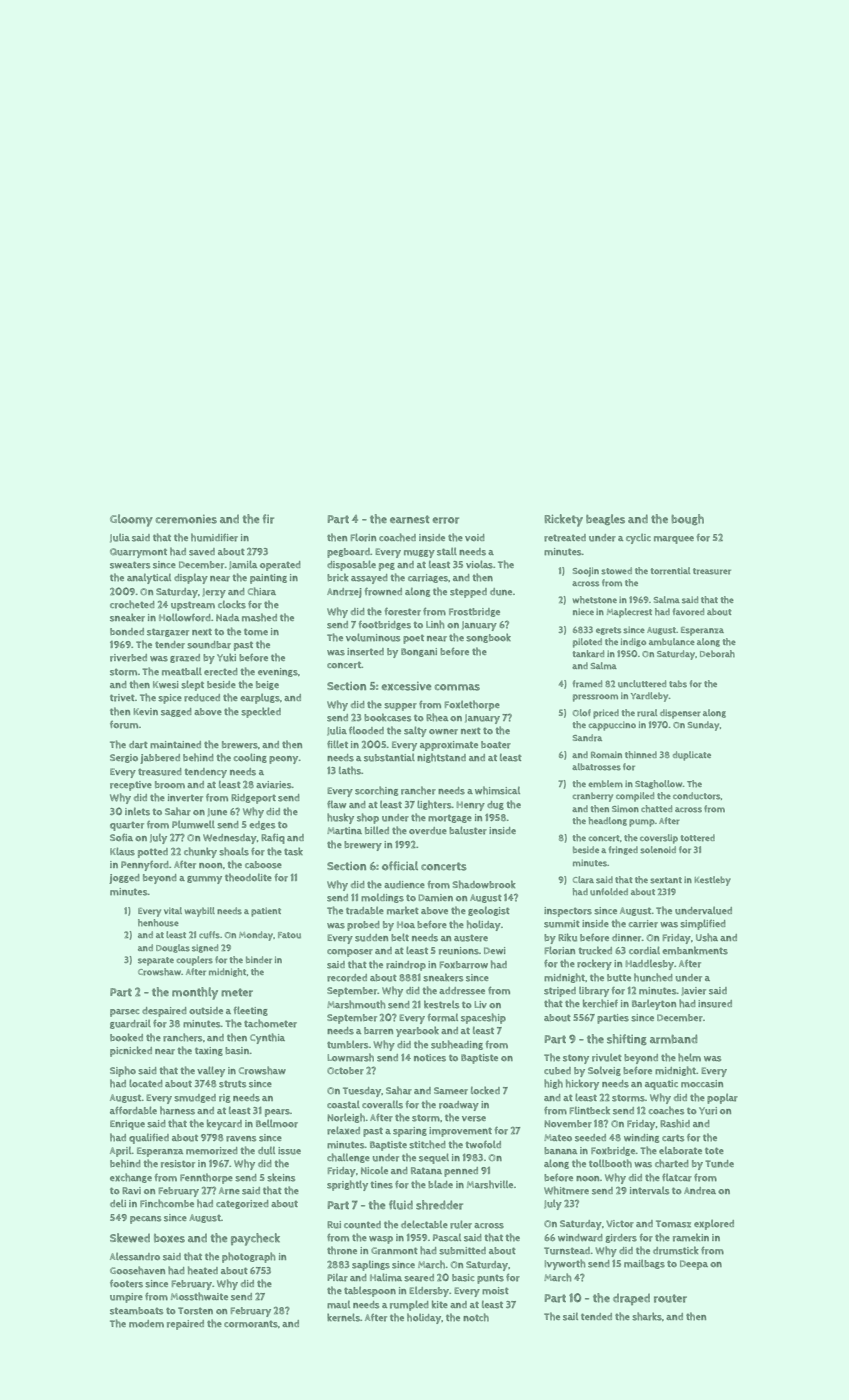 Image resolution: width=849 pixels, height=1400 pixels. Describe the element at coordinates (389, 757) in the document. I see `substantial` at that location.
